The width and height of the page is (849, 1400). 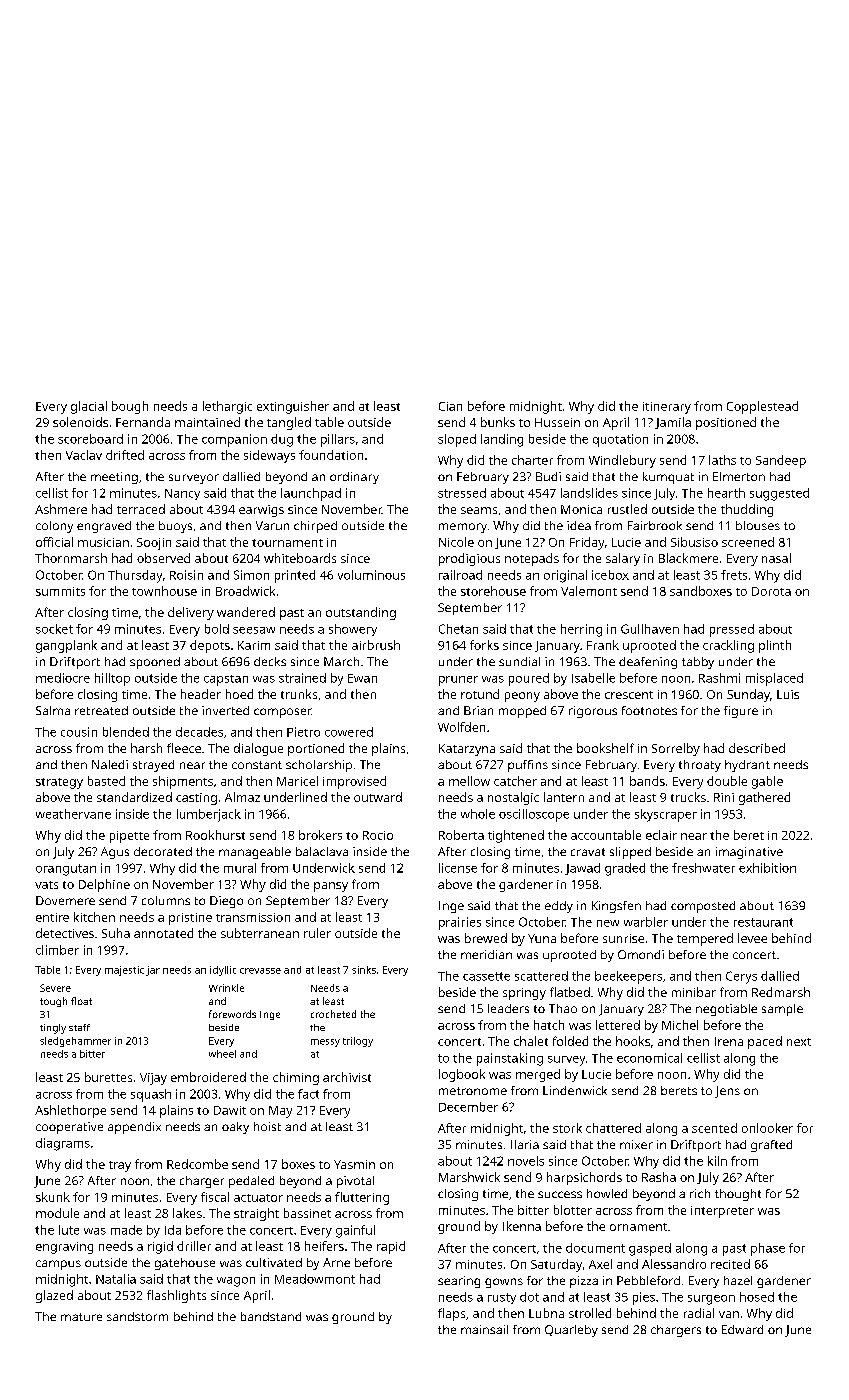 I want to click on interpreter, so click(x=722, y=1212).
